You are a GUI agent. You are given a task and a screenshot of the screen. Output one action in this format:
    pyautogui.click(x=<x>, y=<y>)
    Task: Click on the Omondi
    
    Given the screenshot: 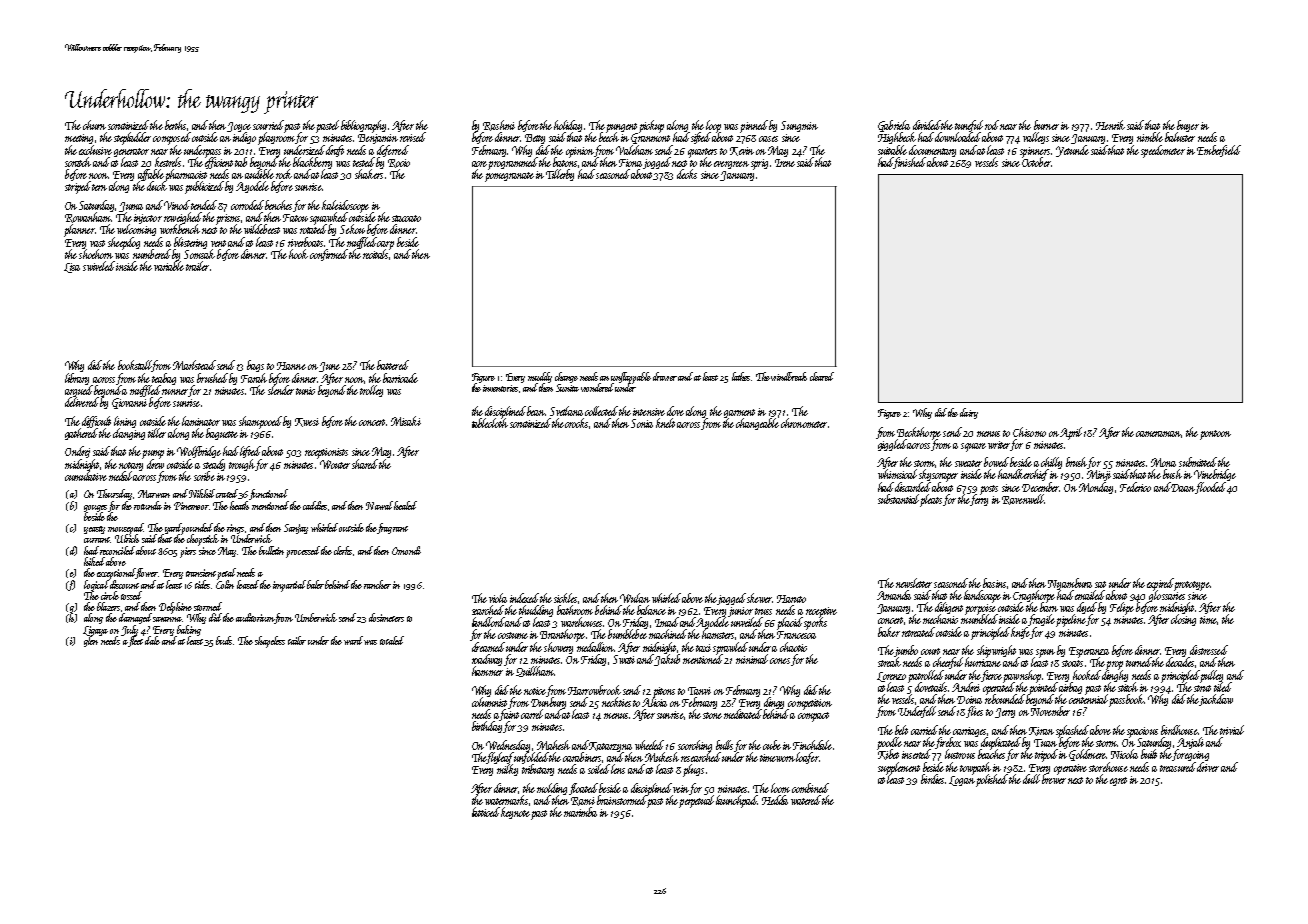 What is the action you would take?
    pyautogui.click(x=406, y=550)
